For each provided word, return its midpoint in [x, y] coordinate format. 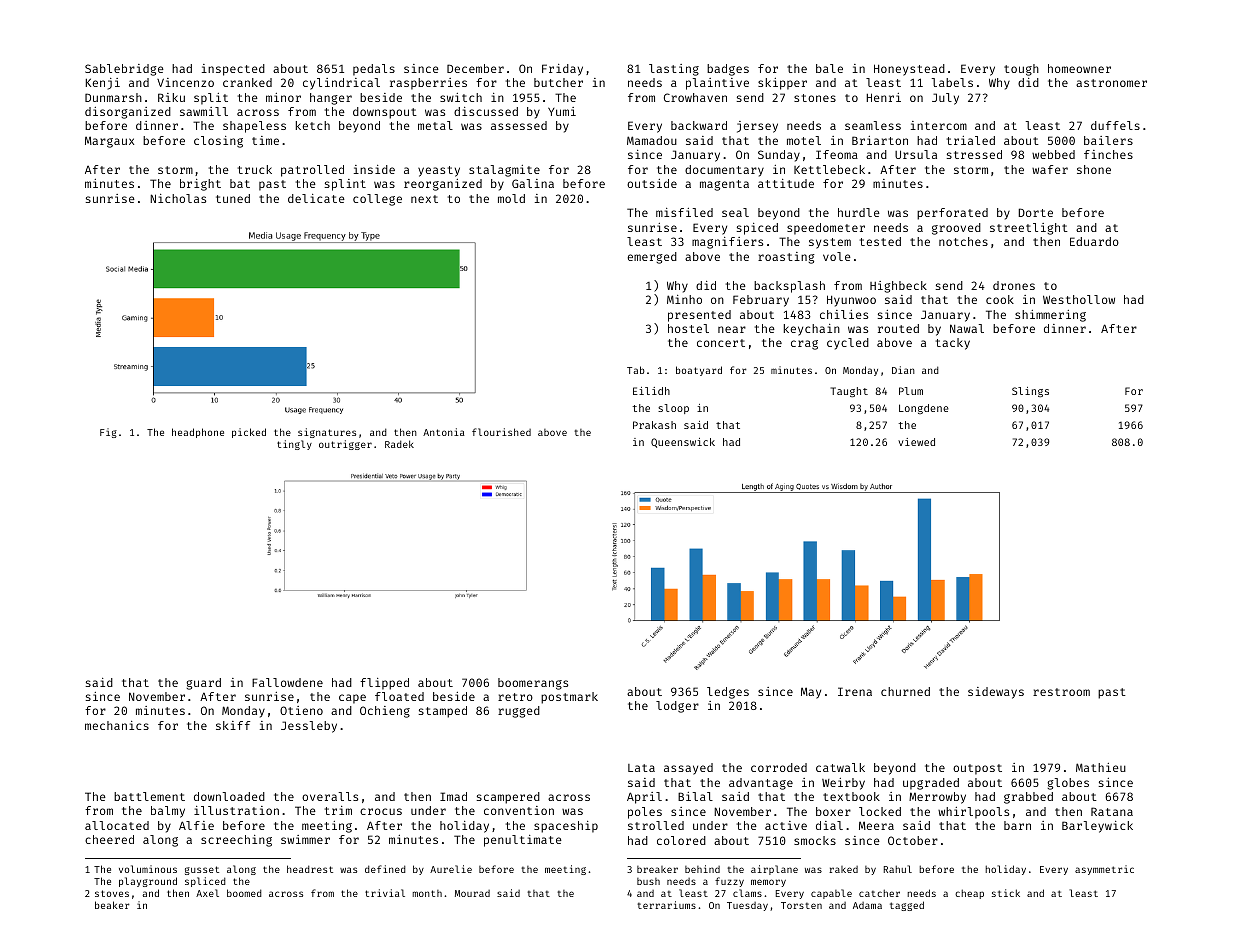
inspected [233, 70]
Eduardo [1094, 241]
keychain [812, 330]
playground [148, 882]
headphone [198, 433]
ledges [728, 693]
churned [905, 691]
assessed [519, 125]
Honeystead [909, 70]
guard [203, 684]
